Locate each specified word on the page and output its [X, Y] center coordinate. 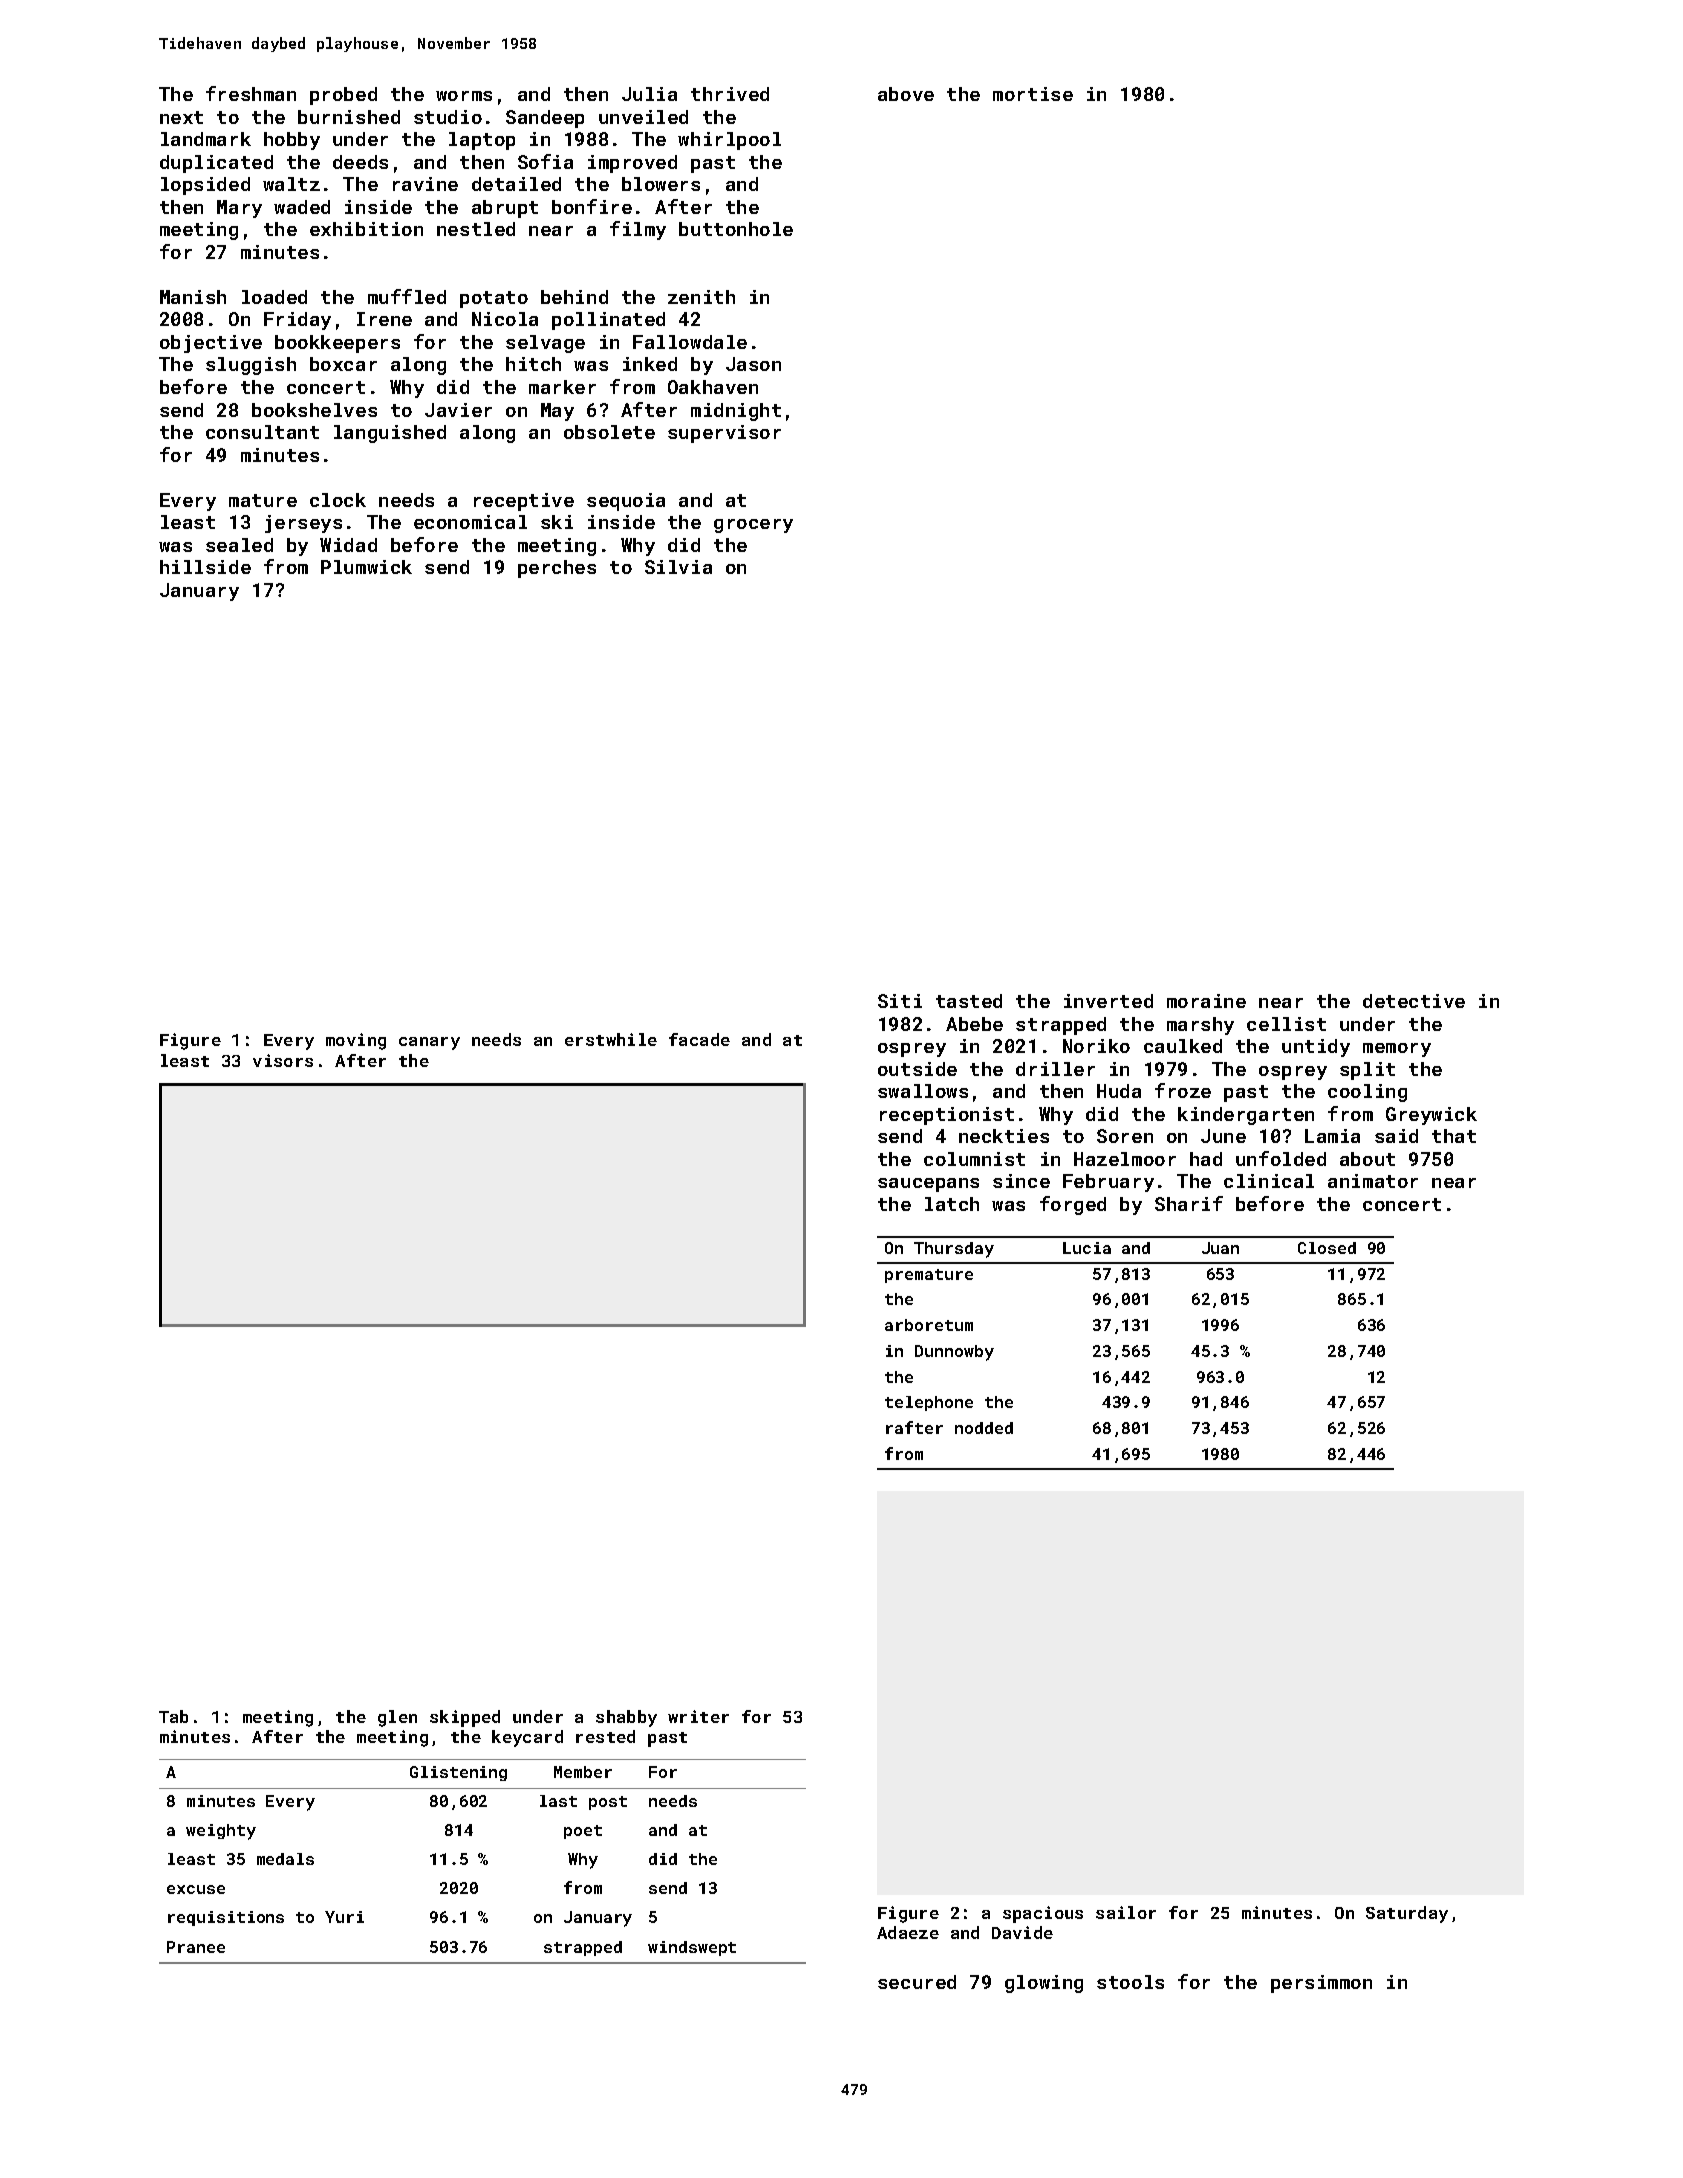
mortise [1033, 94]
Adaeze [908, 1932]
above [906, 94]
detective [1414, 1001]
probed [343, 96]
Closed [1327, 1248]
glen [397, 1718]
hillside [205, 567]
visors [283, 1060]
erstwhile [611, 1039]
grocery [753, 526]
